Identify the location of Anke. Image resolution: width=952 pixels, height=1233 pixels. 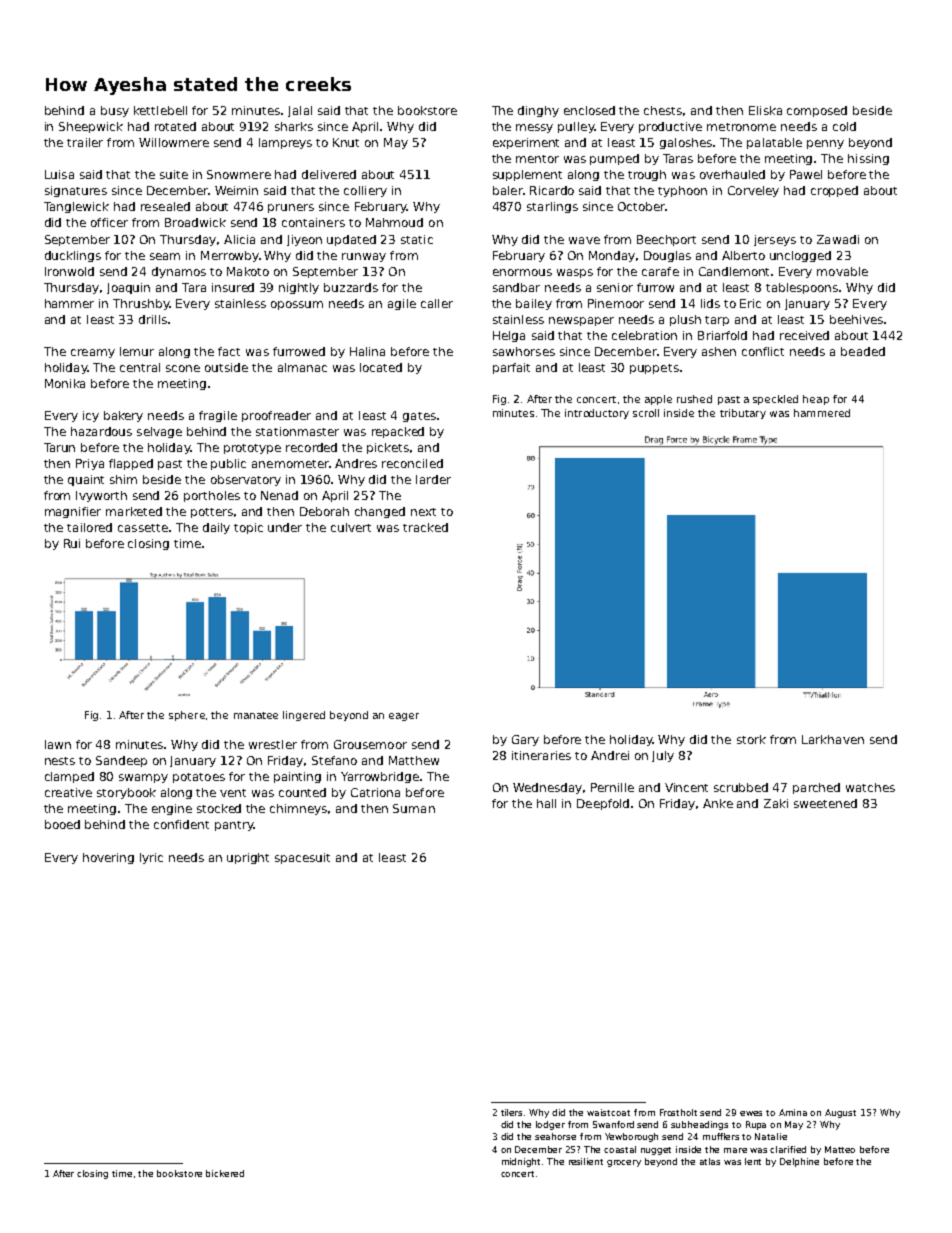
(718, 803).
